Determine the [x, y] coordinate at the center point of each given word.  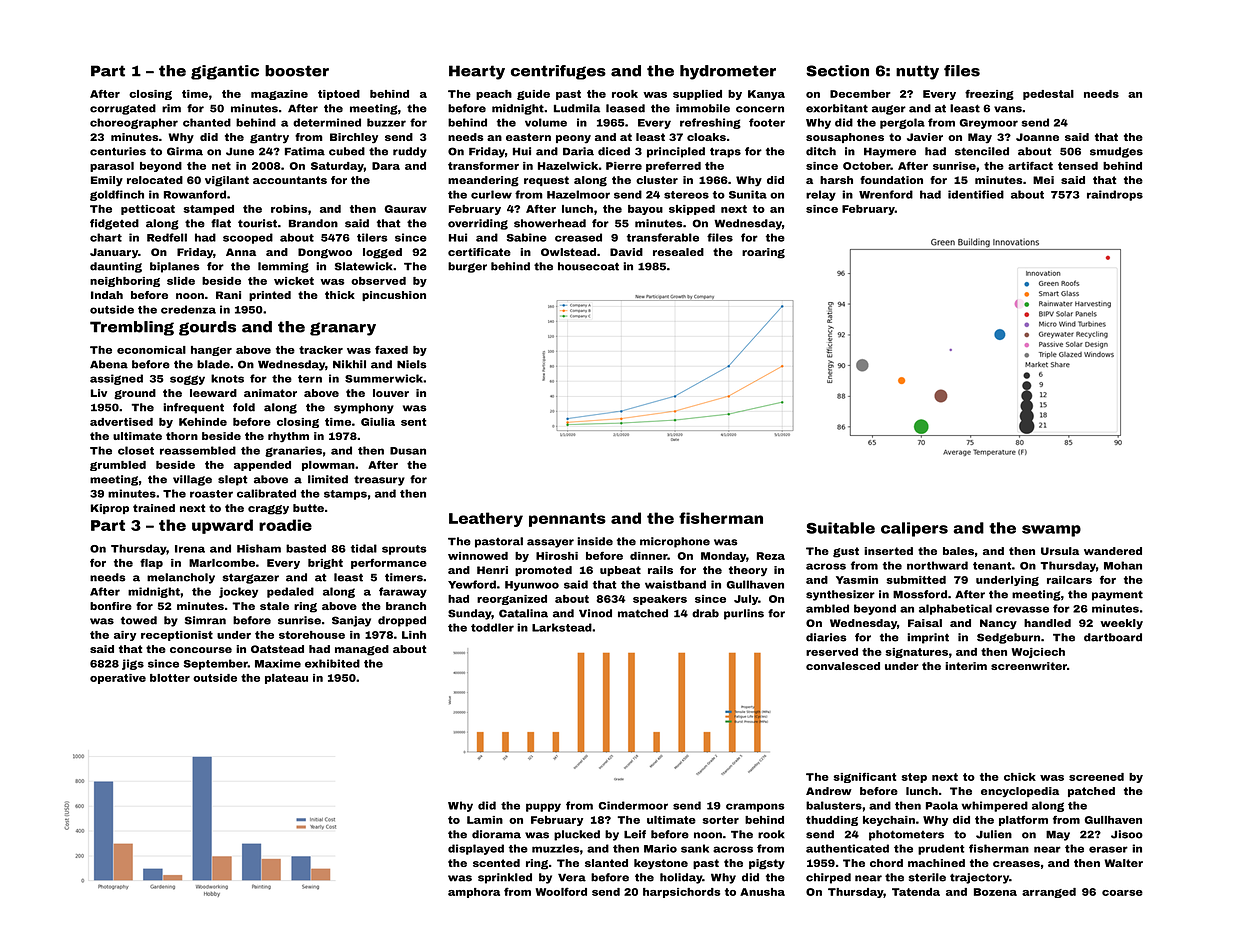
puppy [543, 807]
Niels [412, 364]
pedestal [1048, 95]
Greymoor [988, 124]
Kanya [766, 95]
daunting [116, 267]
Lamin [485, 820]
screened [1096, 777]
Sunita [748, 194]
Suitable [840, 528]
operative [118, 679]
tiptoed [339, 95]
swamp [1051, 531]
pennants [567, 520]
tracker [321, 350]
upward [222, 526]
